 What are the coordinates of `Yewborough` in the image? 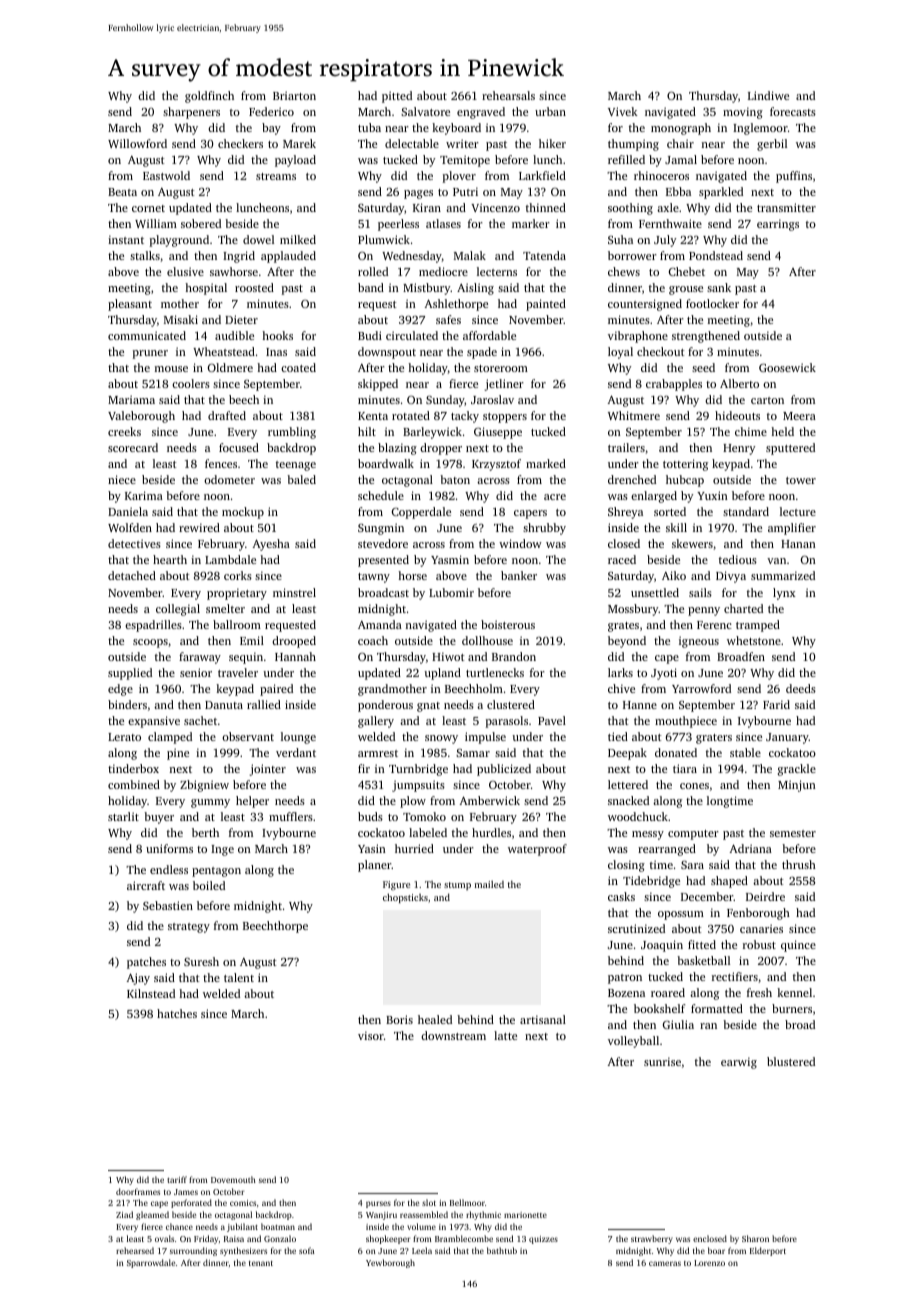 It's located at (390, 1263).
